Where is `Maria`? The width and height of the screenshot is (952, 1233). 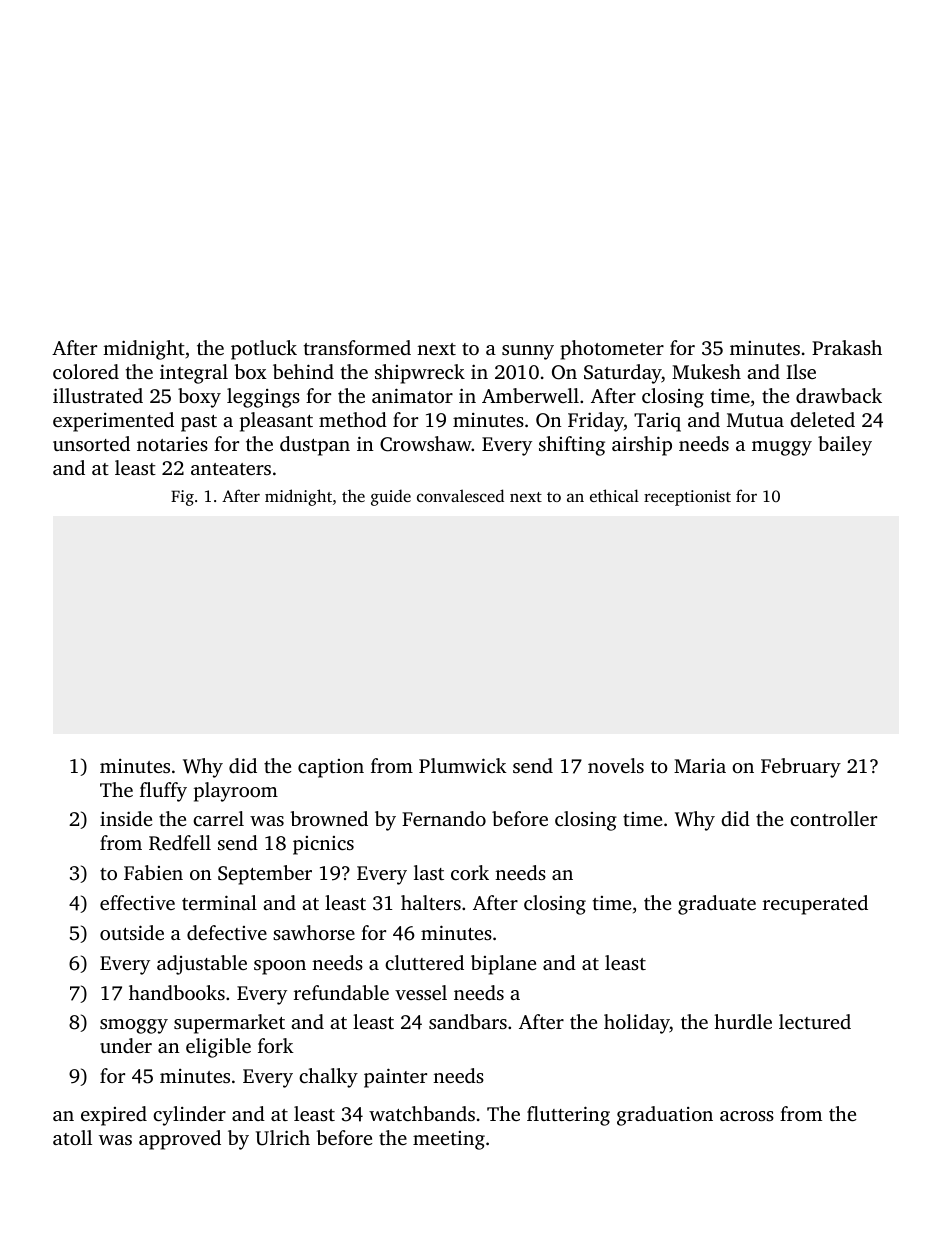 Maria is located at coordinates (700, 766).
